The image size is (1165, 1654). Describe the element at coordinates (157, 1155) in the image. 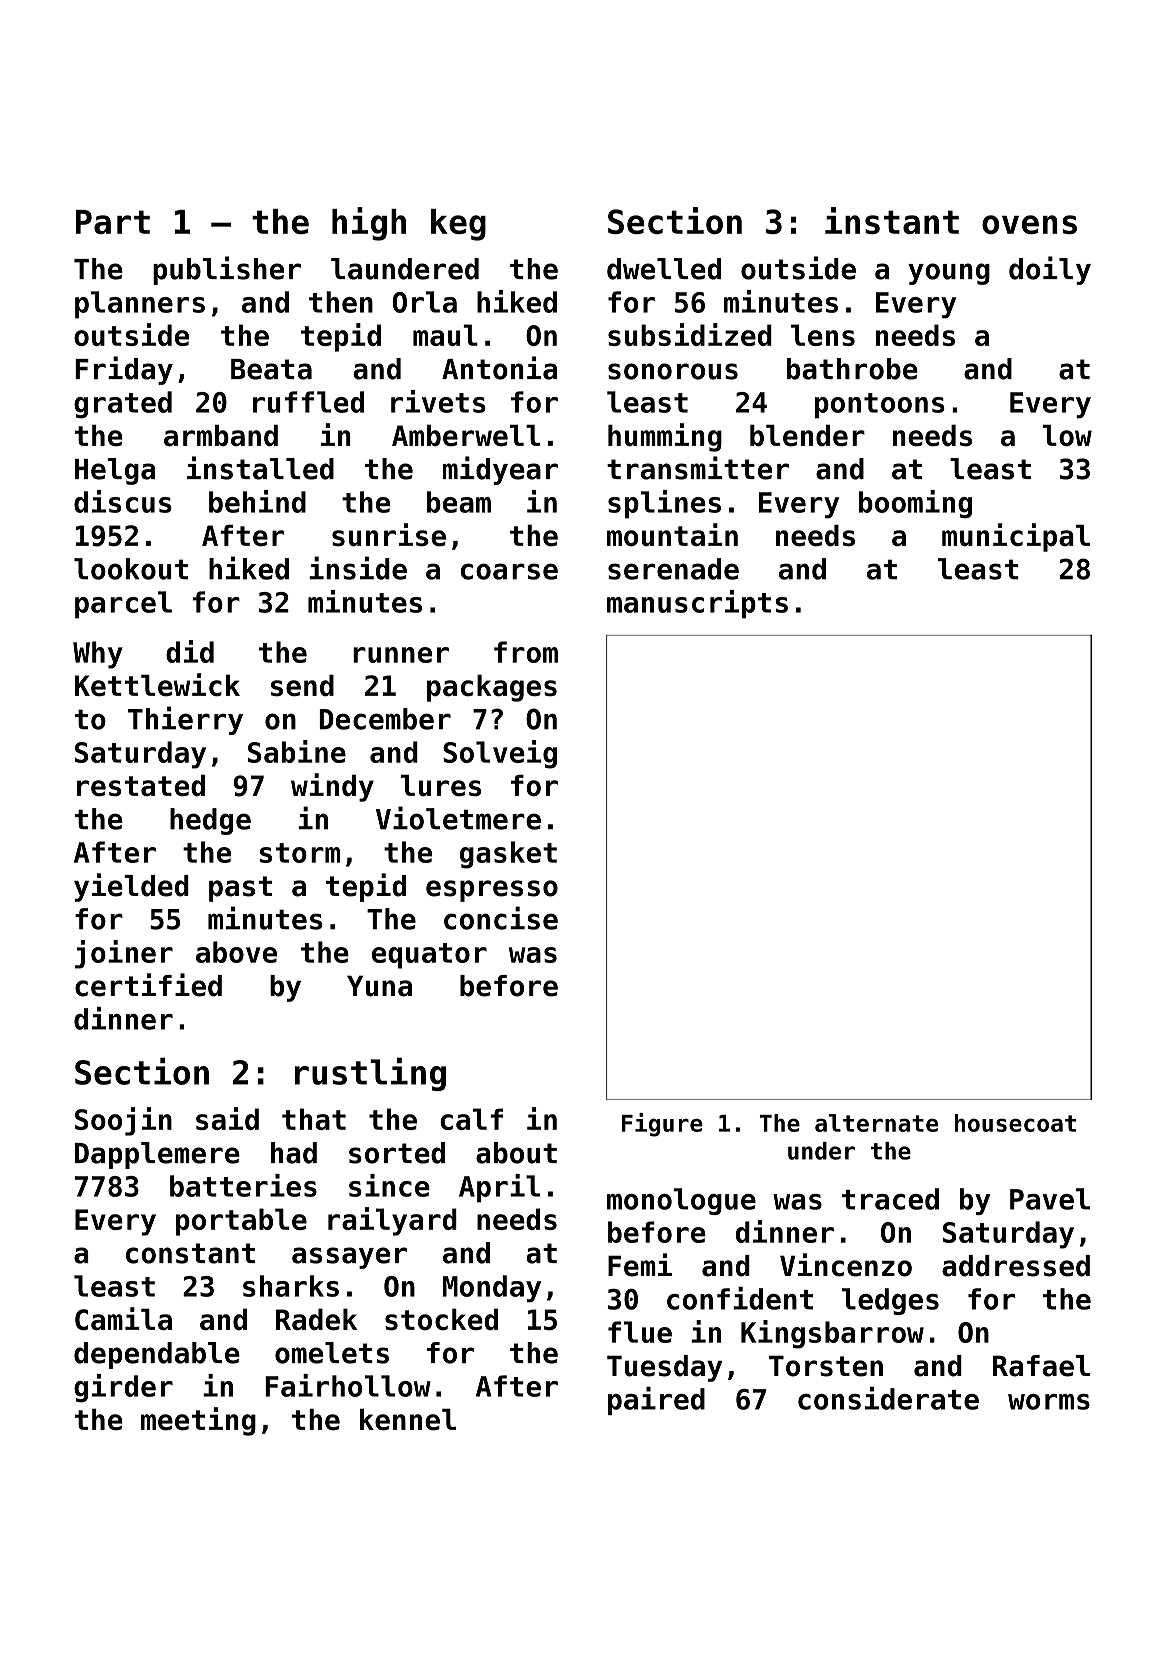

I see `Dapplemere` at that location.
